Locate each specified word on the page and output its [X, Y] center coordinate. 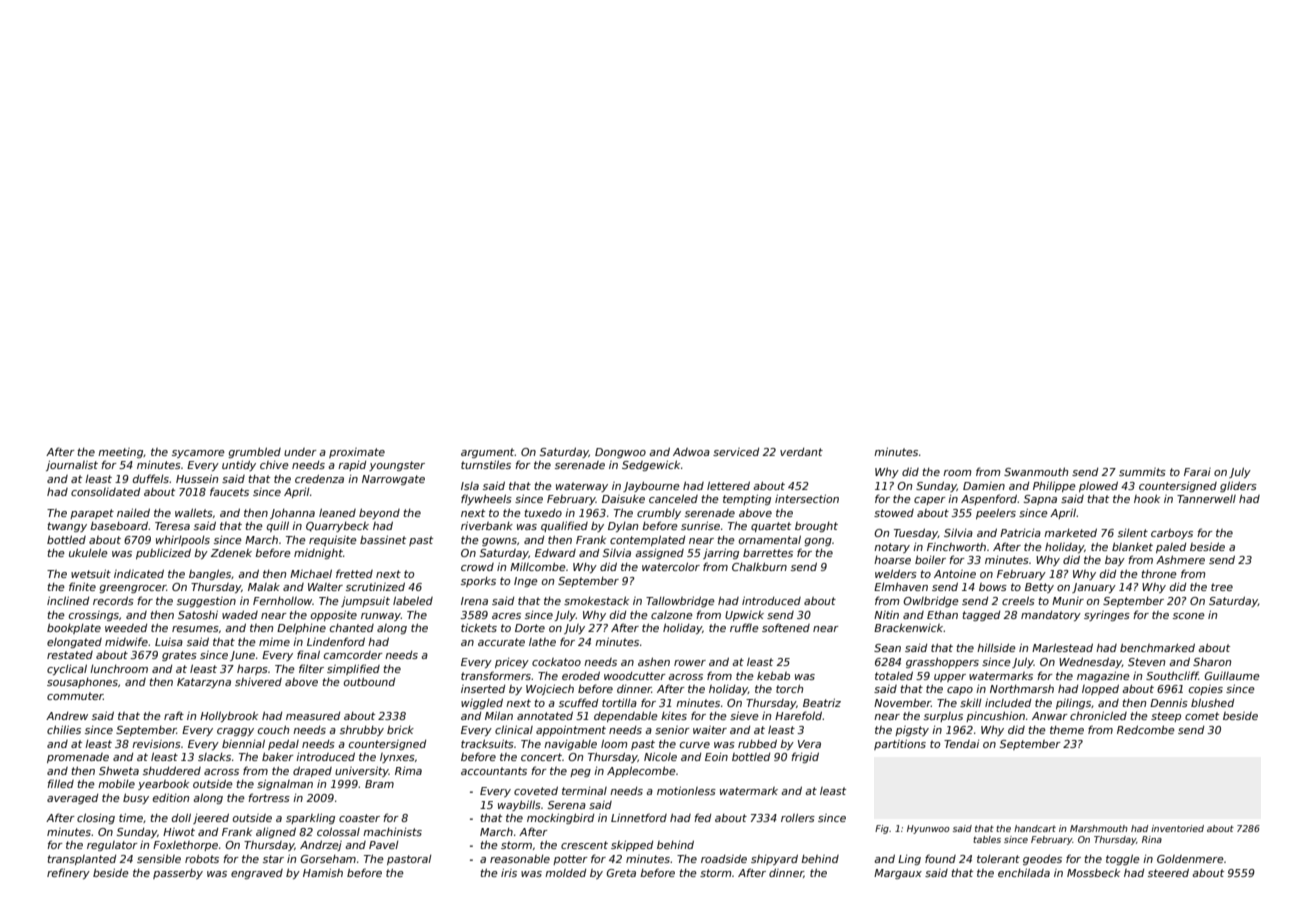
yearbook [163, 784]
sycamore [198, 454]
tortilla [619, 703]
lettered [728, 485]
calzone [672, 615]
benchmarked [1157, 647]
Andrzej [321, 845]
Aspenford [989, 499]
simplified [353, 669]
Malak [264, 587]
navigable [570, 744]
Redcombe [1146, 729]
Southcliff [1172, 675]
